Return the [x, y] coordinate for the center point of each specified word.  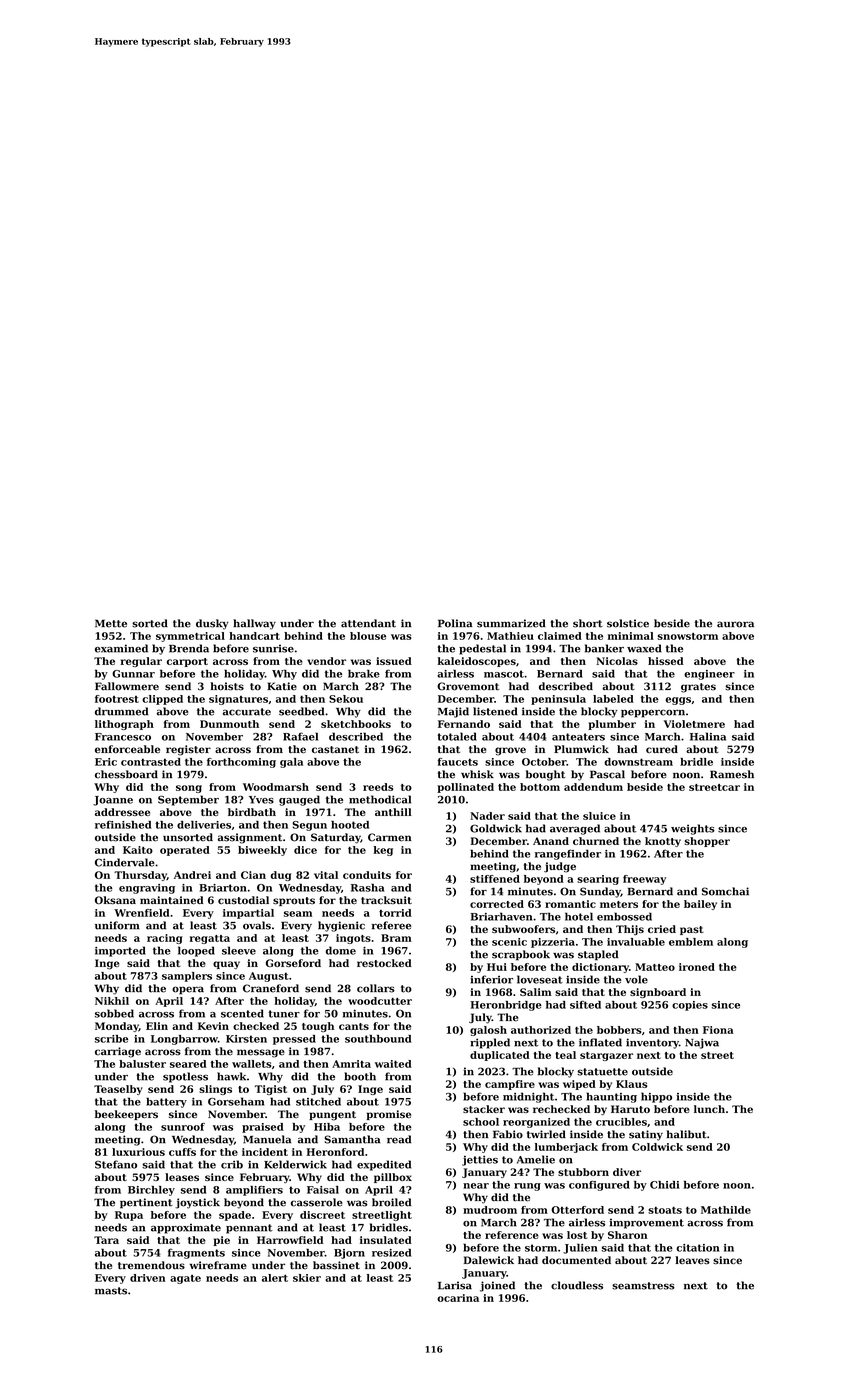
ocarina [458, 1298]
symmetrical [190, 637]
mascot [504, 674]
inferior [491, 979]
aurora [735, 624]
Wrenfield [142, 913]
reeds [378, 787]
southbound [378, 1039]
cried [662, 929]
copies [690, 1006]
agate [185, 1279]
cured [662, 749]
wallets [251, 1064]
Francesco [123, 737]
